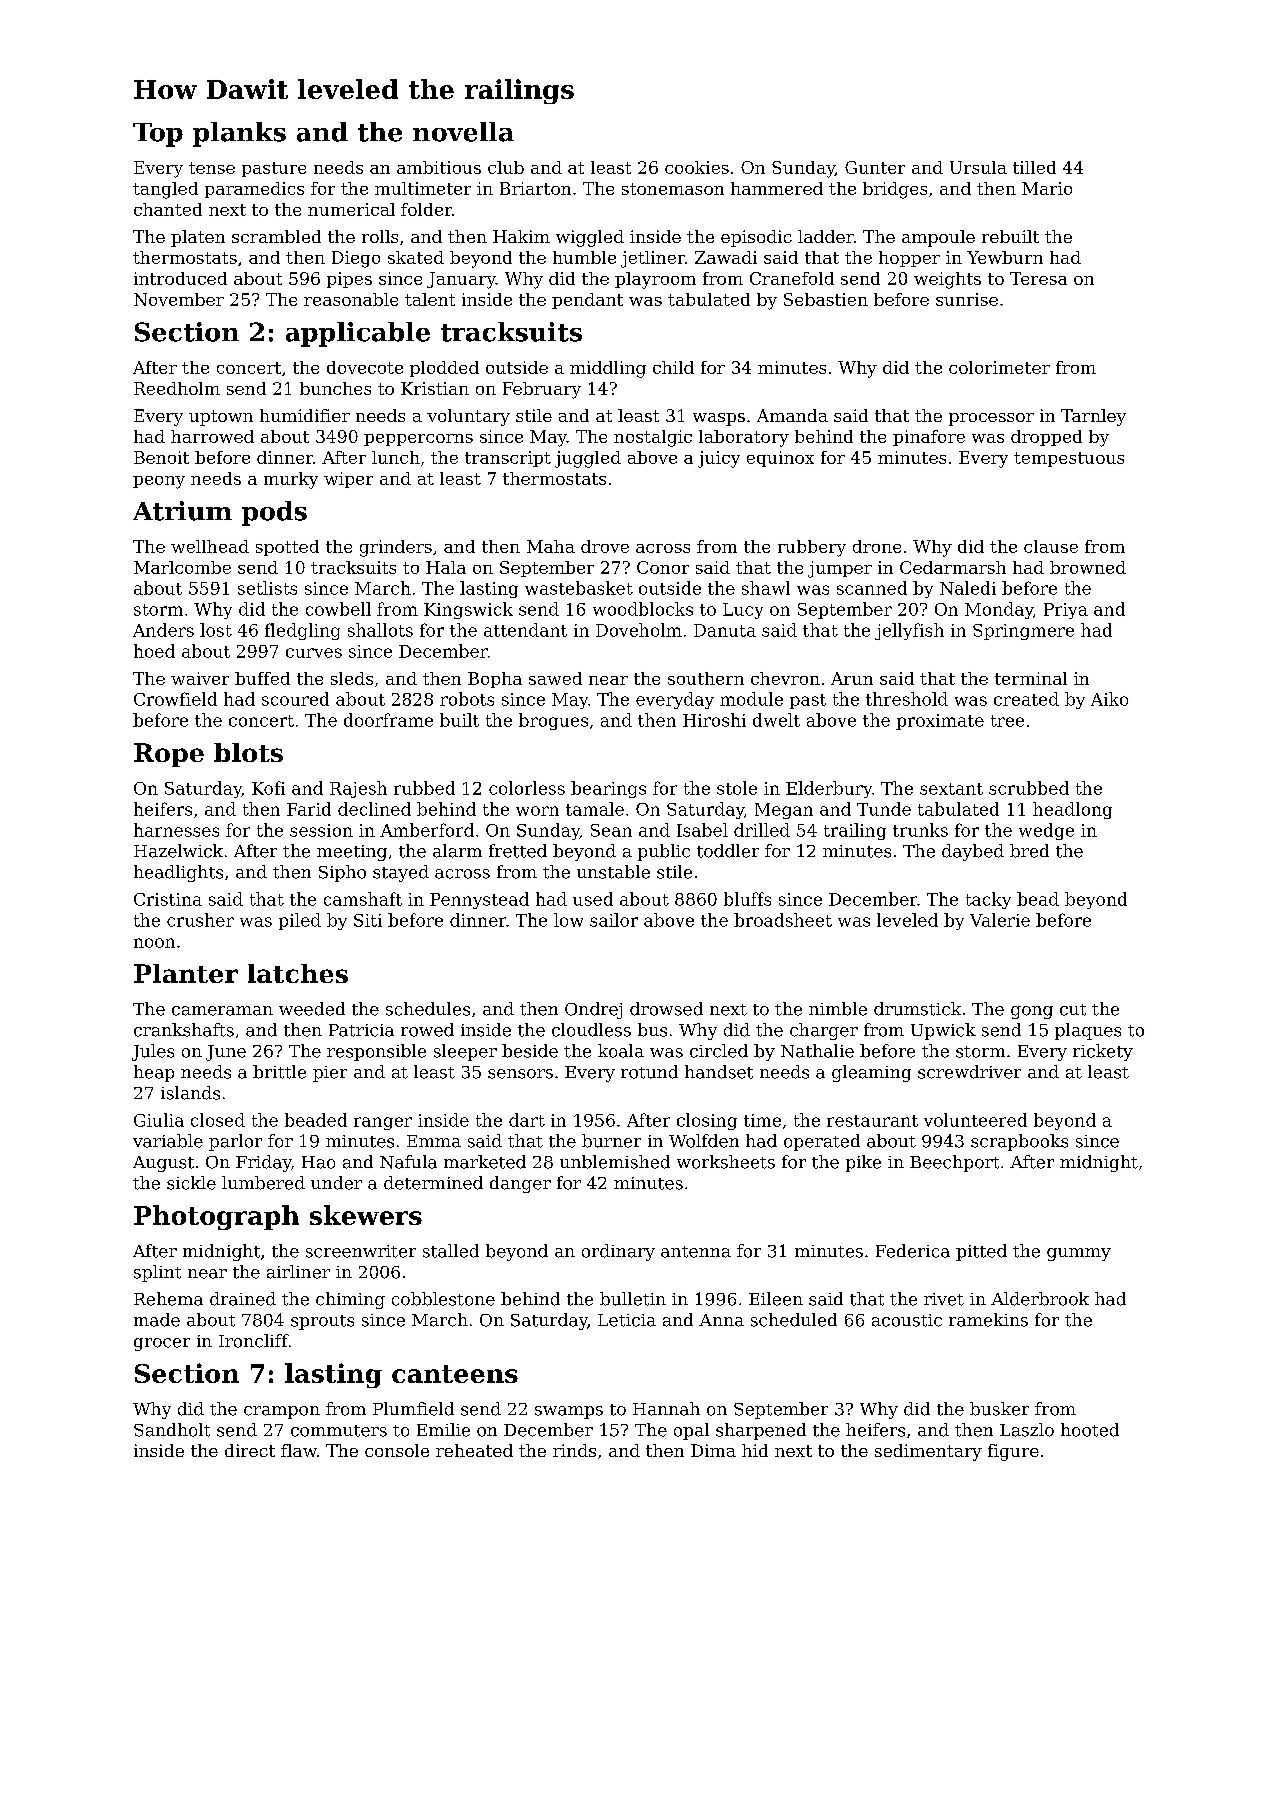  Describe the element at coordinates (506, 167) in the page. I see `club` at that location.
